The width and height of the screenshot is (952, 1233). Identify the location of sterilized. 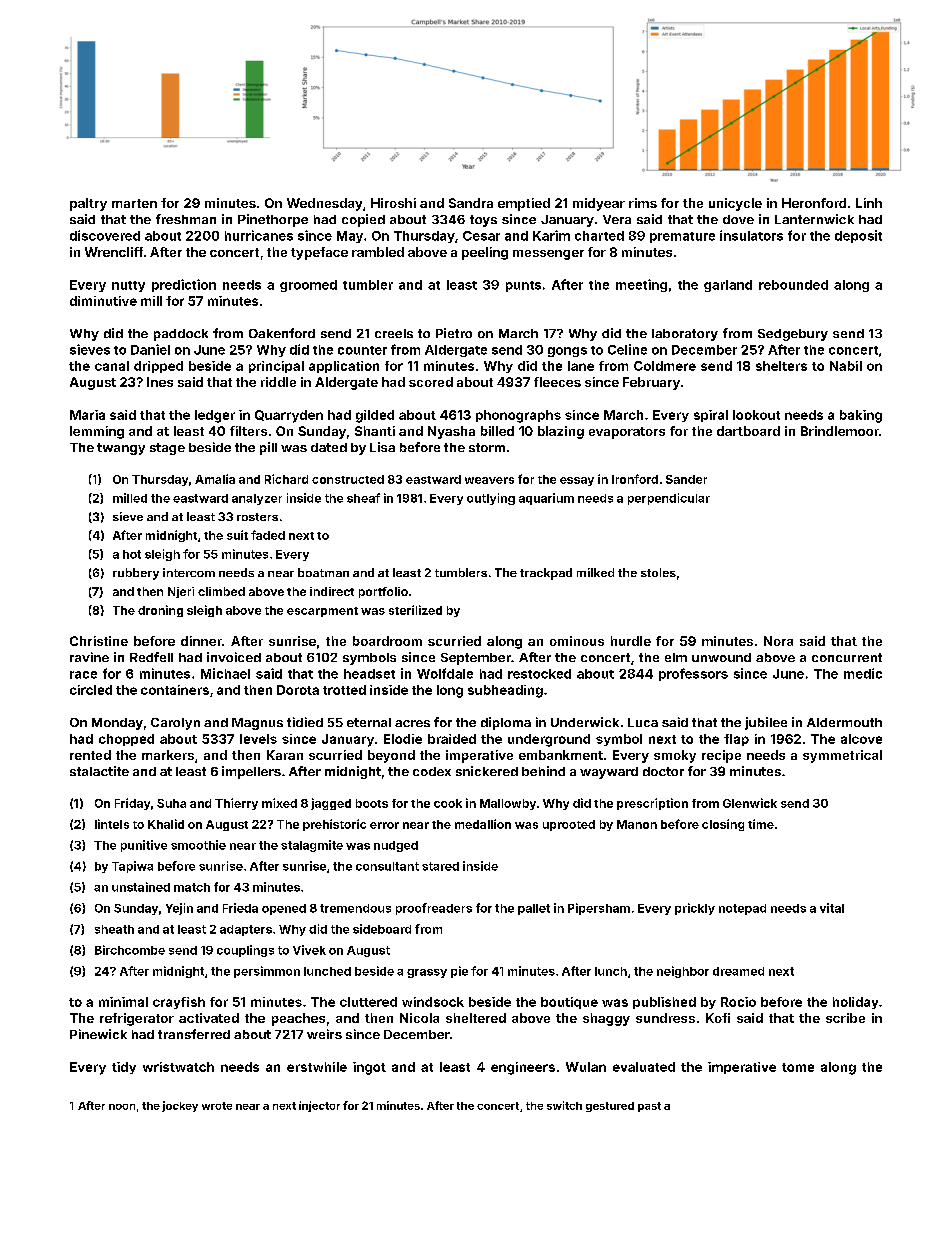
(415, 610).
